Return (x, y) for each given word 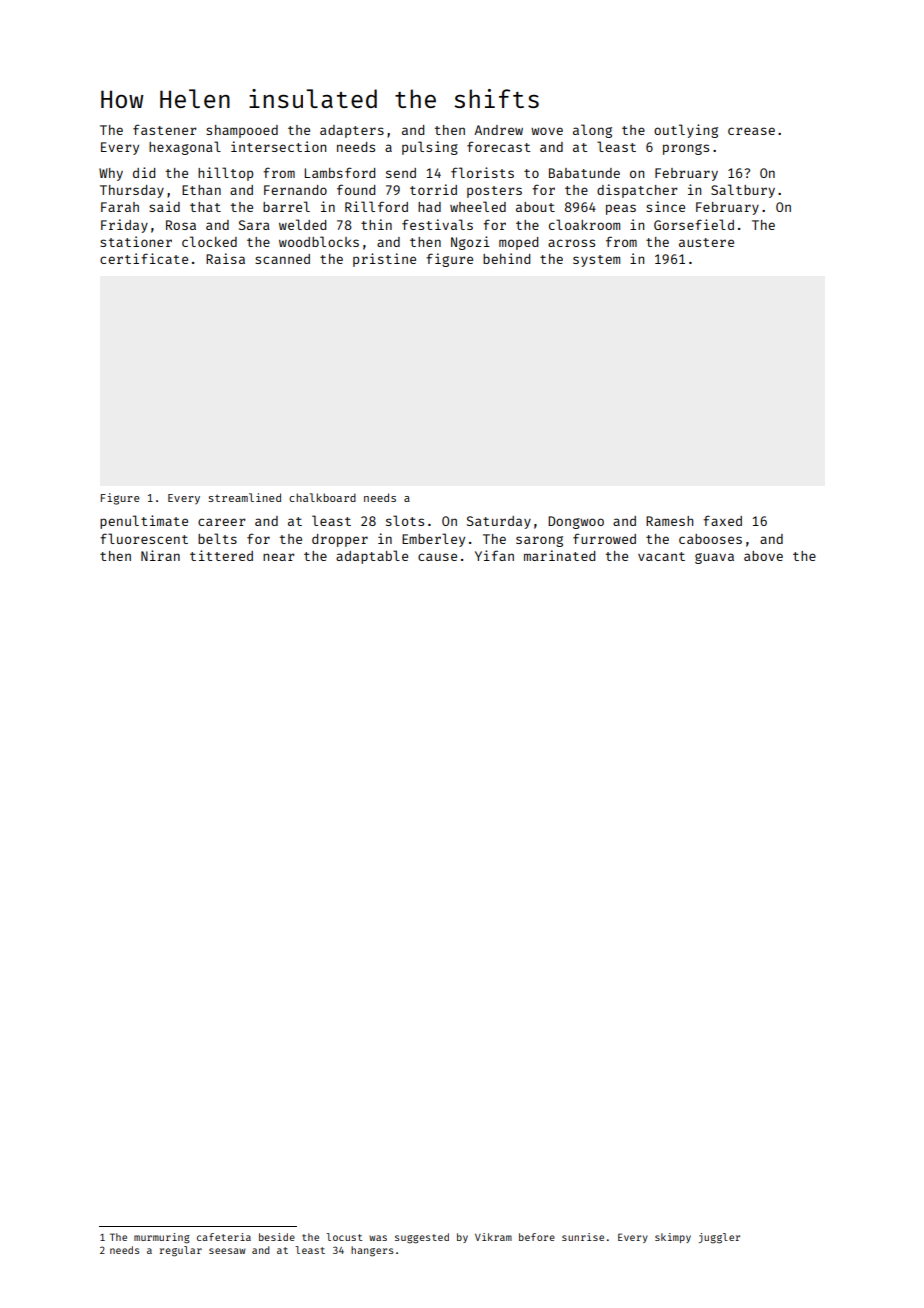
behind (506, 258)
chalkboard (322, 497)
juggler (719, 1238)
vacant (661, 556)
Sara (254, 225)
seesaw (227, 1251)
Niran (160, 555)
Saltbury (743, 191)
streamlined (244, 497)
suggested (422, 1238)
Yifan (494, 555)
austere (706, 242)
